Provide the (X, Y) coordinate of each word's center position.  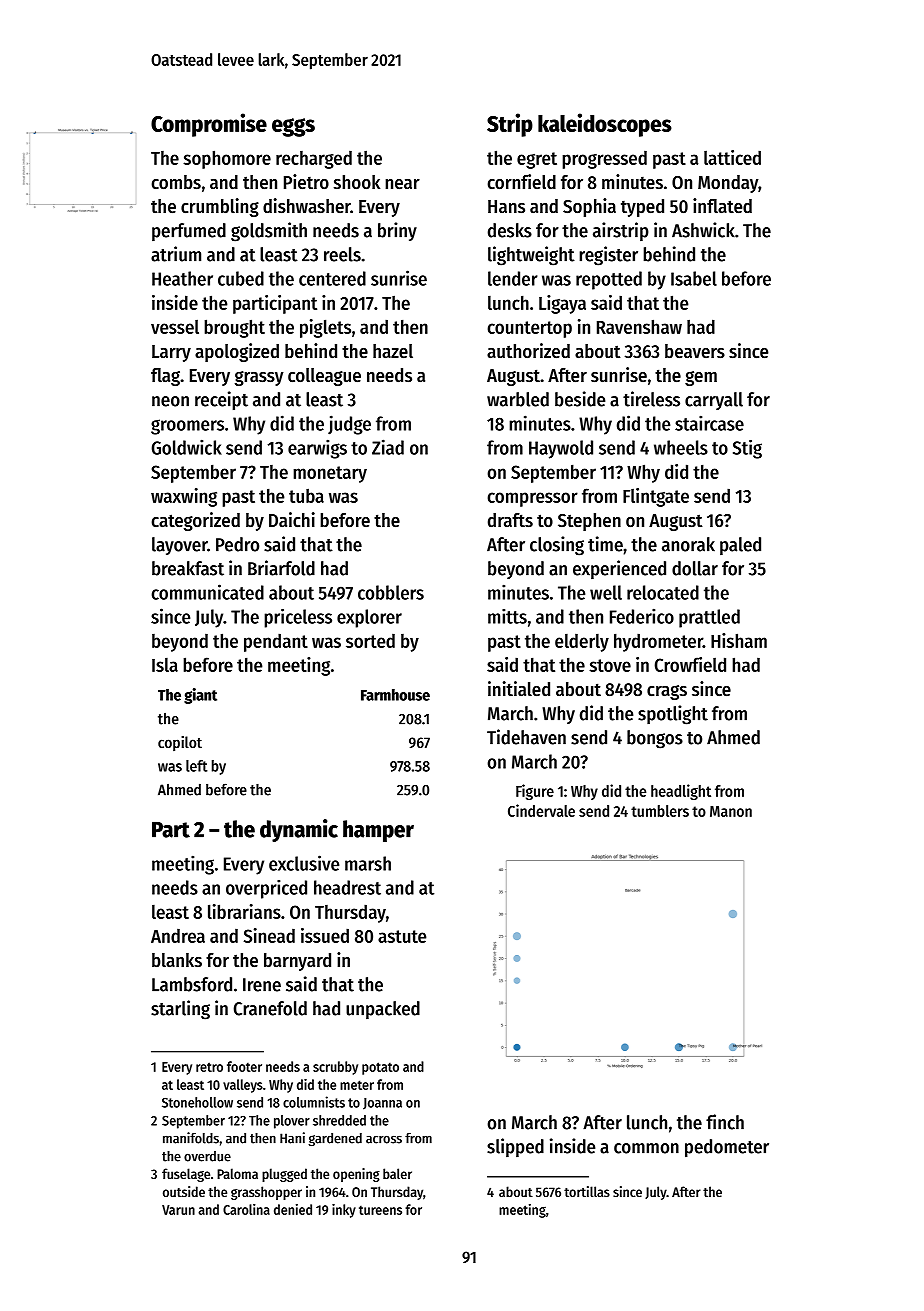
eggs (293, 127)
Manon (731, 811)
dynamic (299, 830)
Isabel (694, 278)
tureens (380, 1210)
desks (510, 230)
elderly (582, 642)
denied (293, 1209)
